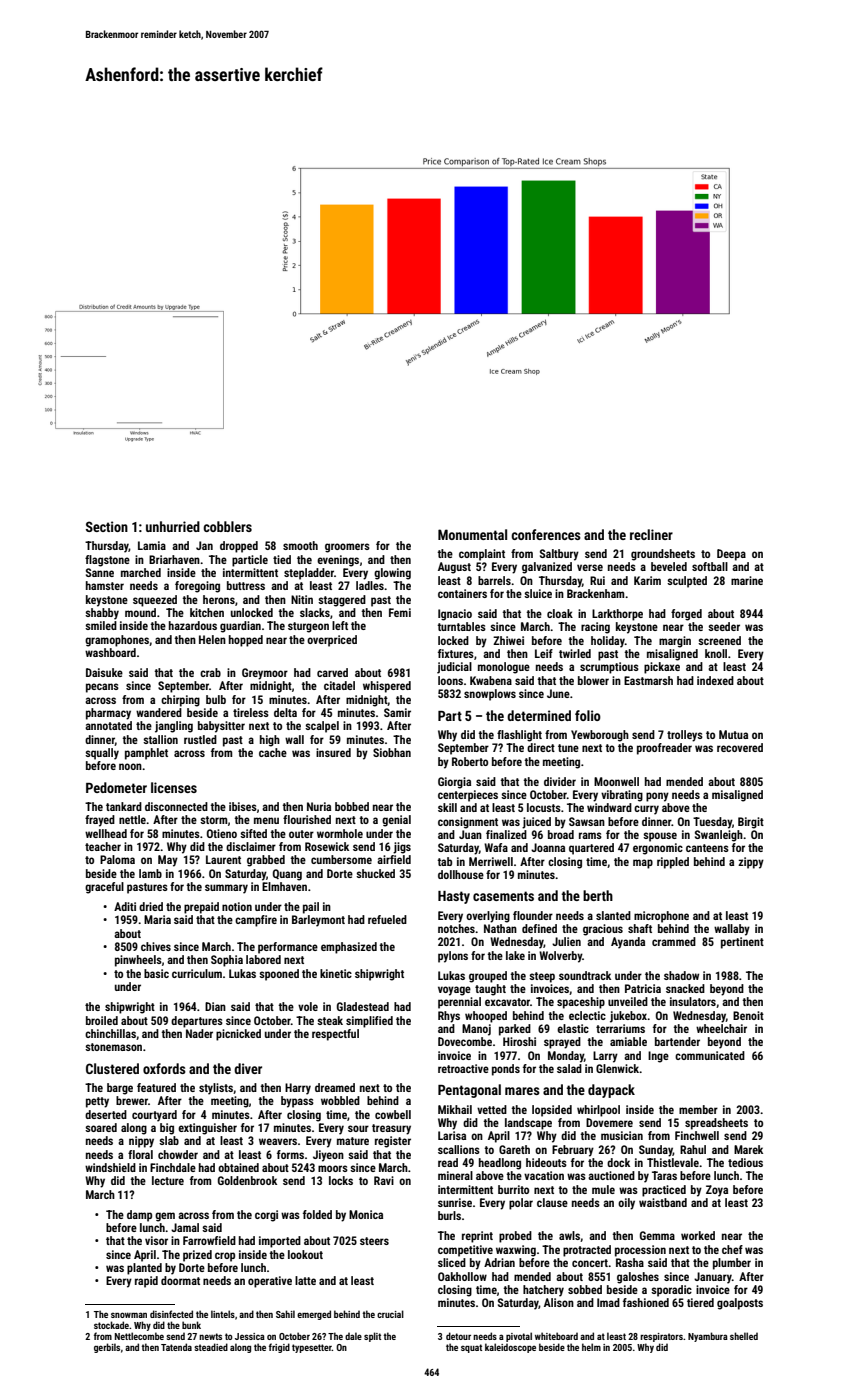 The height and width of the page is (1400, 849). Describe the element at coordinates (492, 1109) in the page. I see `vetted` at that location.
